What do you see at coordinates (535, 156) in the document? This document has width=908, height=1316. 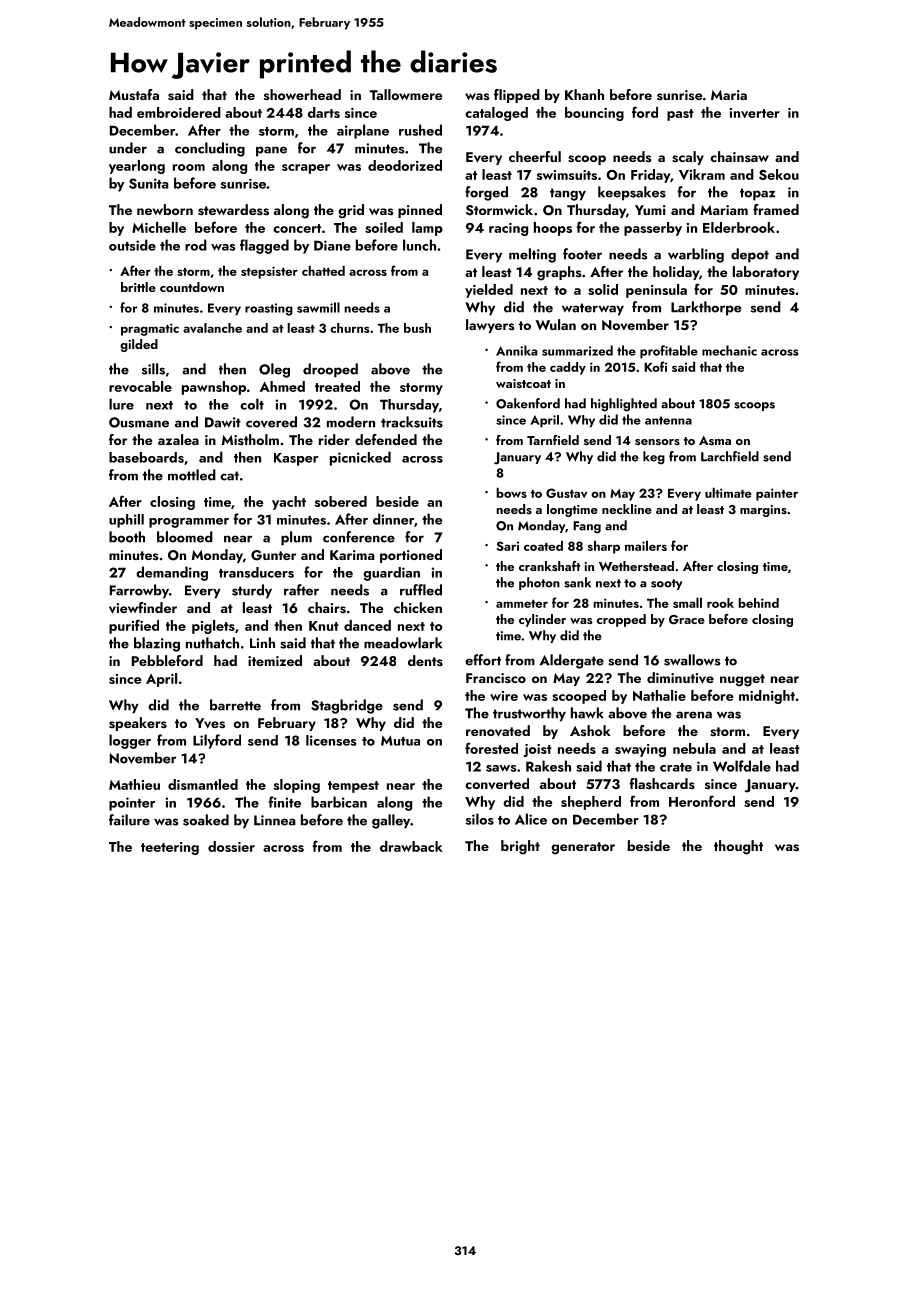 I see `cheerful` at bounding box center [535, 156].
